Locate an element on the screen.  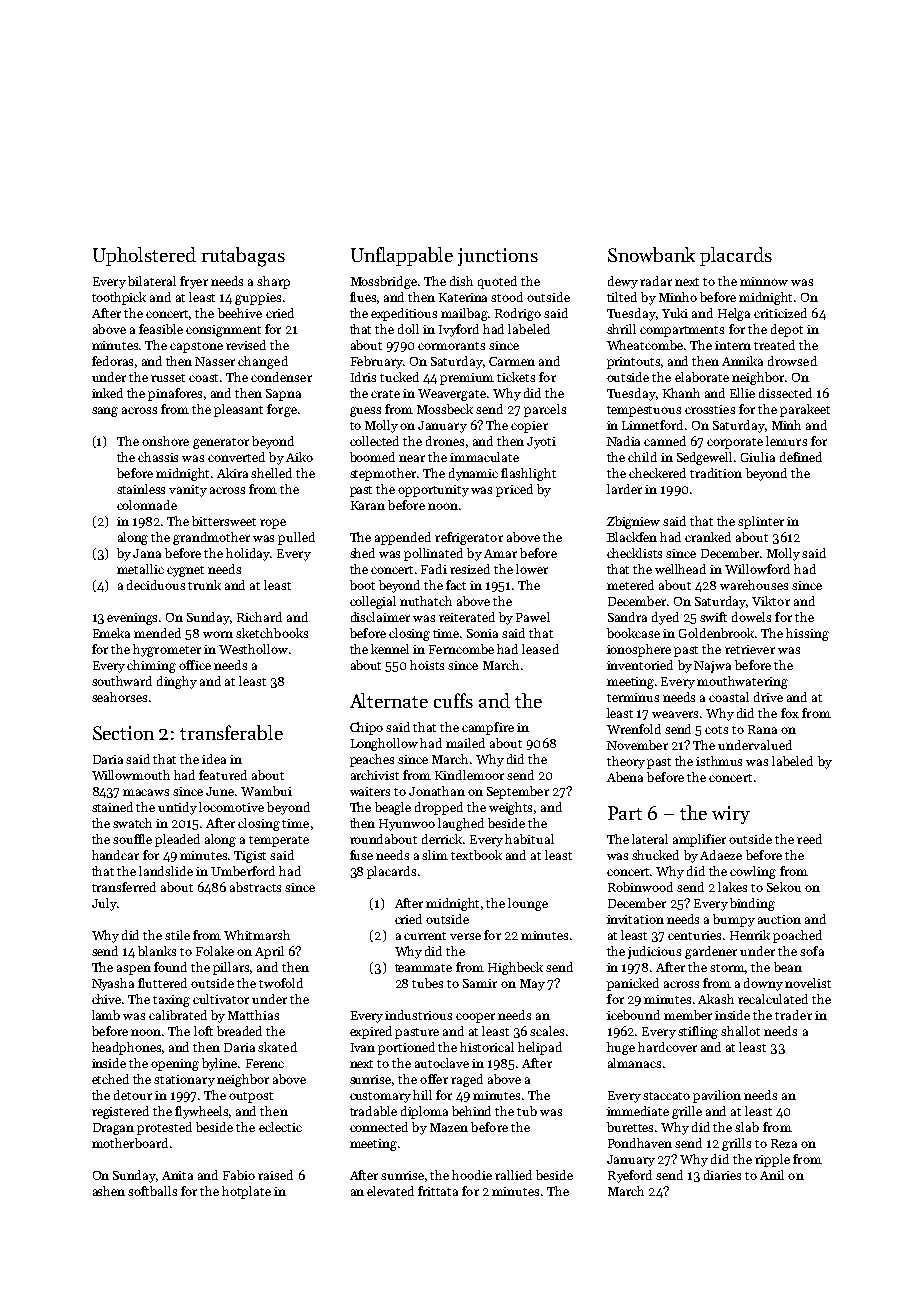
Jonathan is located at coordinates (437, 791).
